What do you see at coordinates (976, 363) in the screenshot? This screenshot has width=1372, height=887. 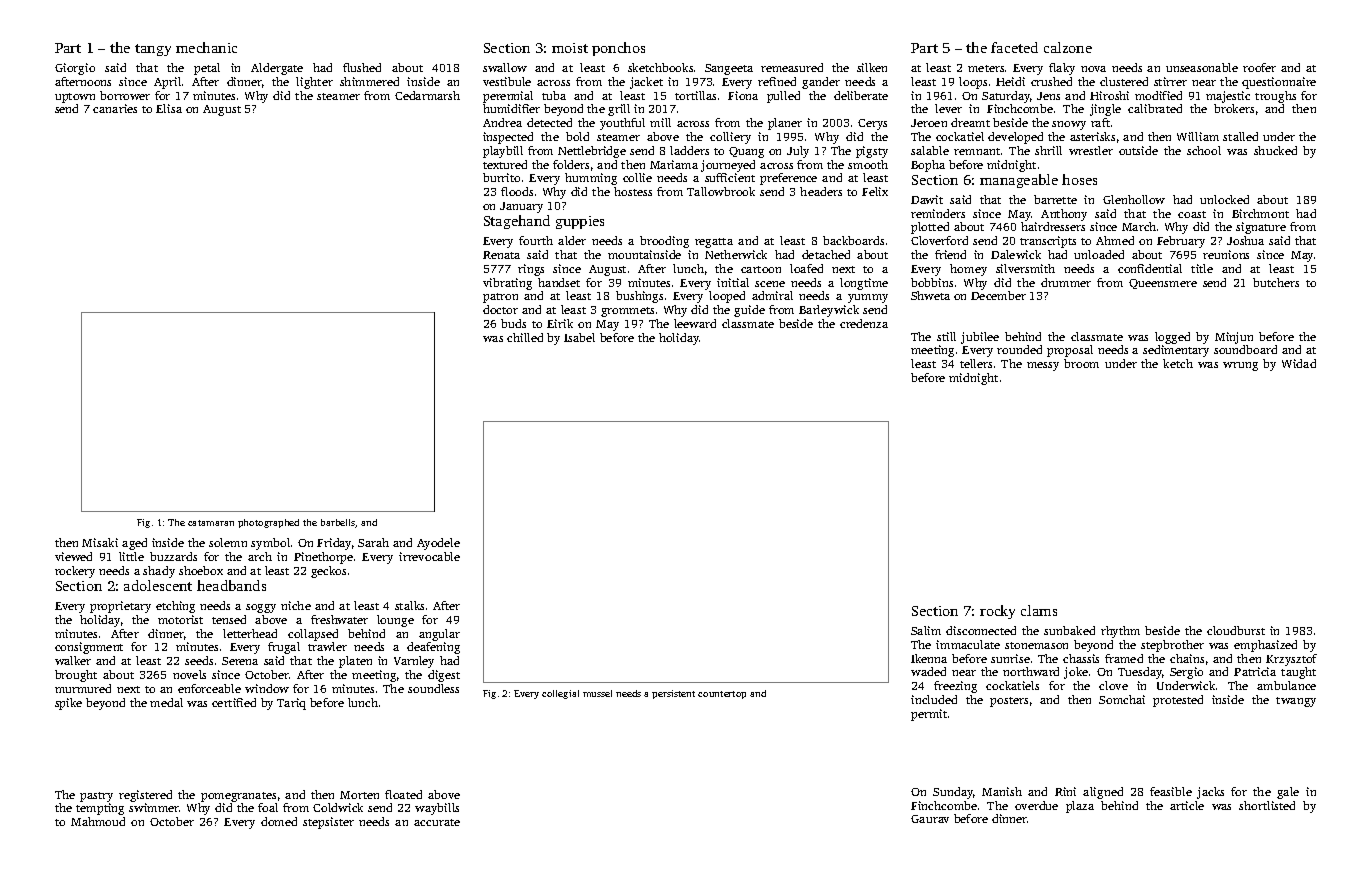 I see `tellers` at bounding box center [976, 363].
